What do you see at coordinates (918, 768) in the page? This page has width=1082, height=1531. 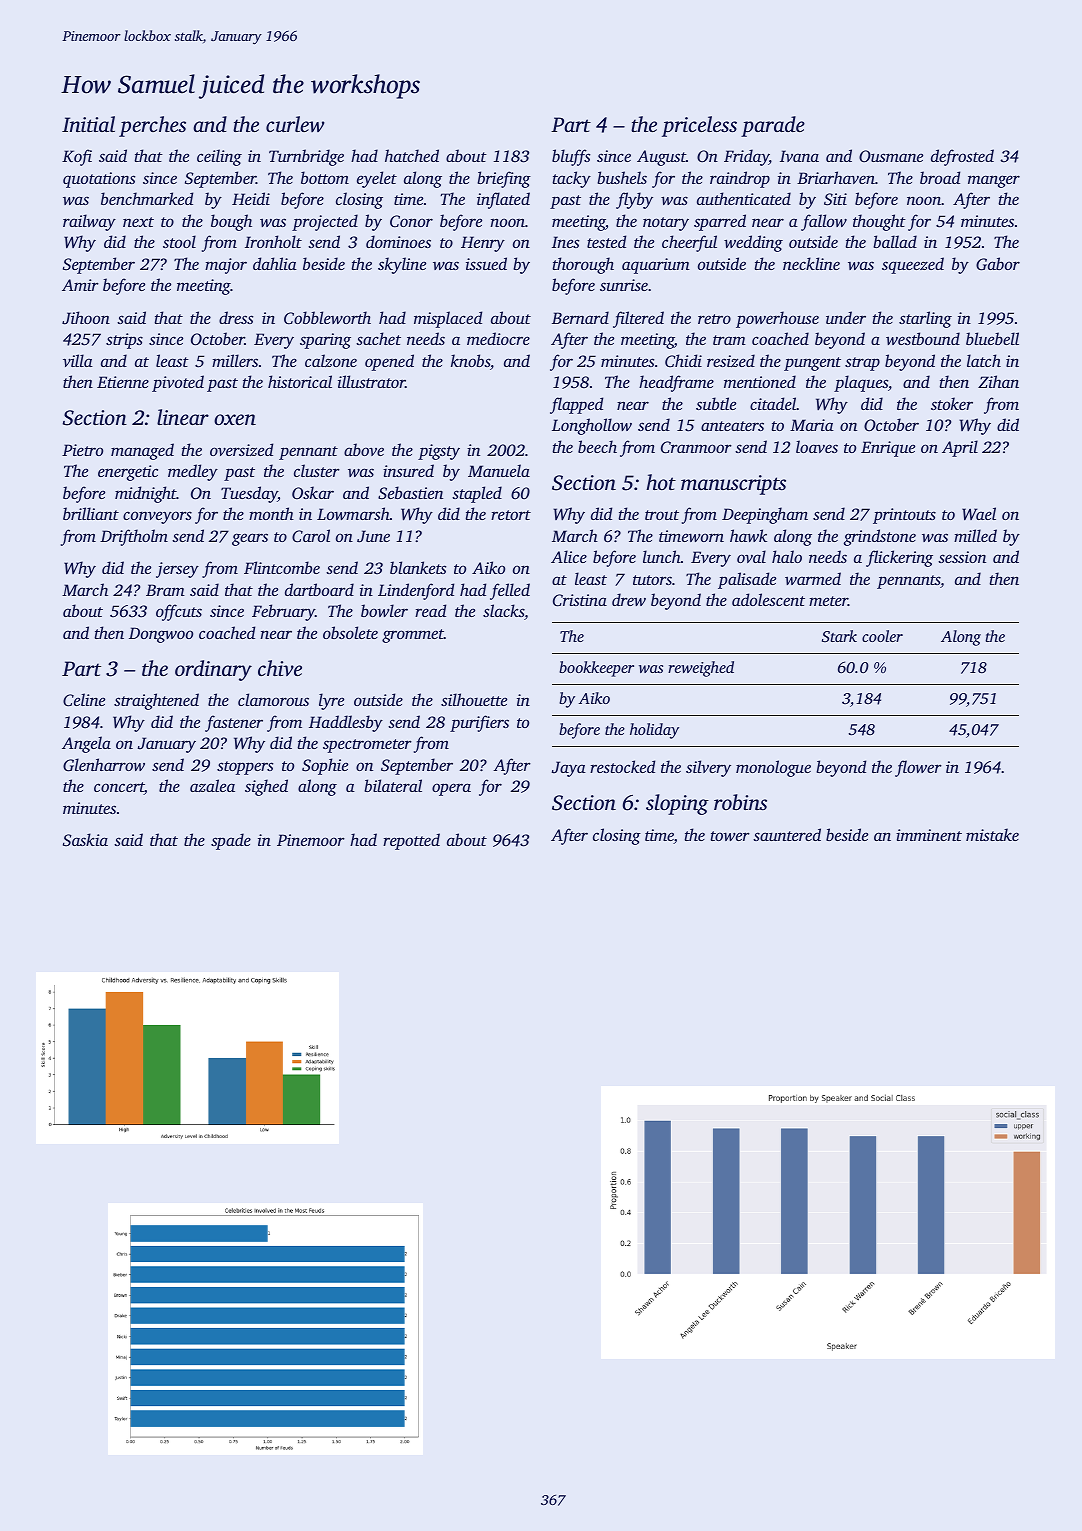 I see `flower` at bounding box center [918, 768].
